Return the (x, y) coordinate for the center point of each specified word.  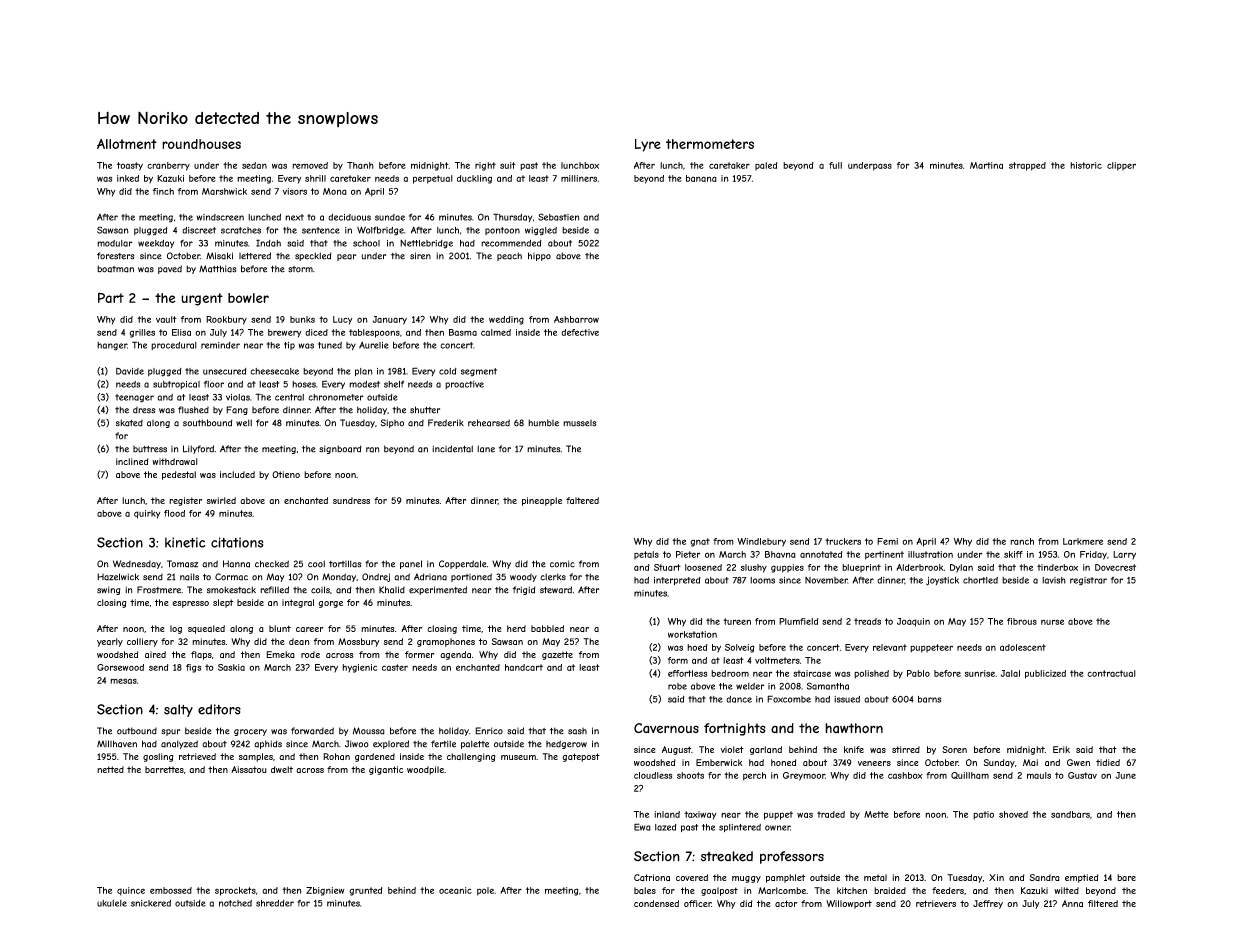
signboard (340, 449)
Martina (986, 165)
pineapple (542, 501)
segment (479, 372)
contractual (1111, 673)
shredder (275, 903)
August (676, 750)
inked (128, 178)
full (835, 165)
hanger (112, 346)
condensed (656, 903)
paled (766, 166)
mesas (123, 681)
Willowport (849, 904)
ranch (1022, 541)
